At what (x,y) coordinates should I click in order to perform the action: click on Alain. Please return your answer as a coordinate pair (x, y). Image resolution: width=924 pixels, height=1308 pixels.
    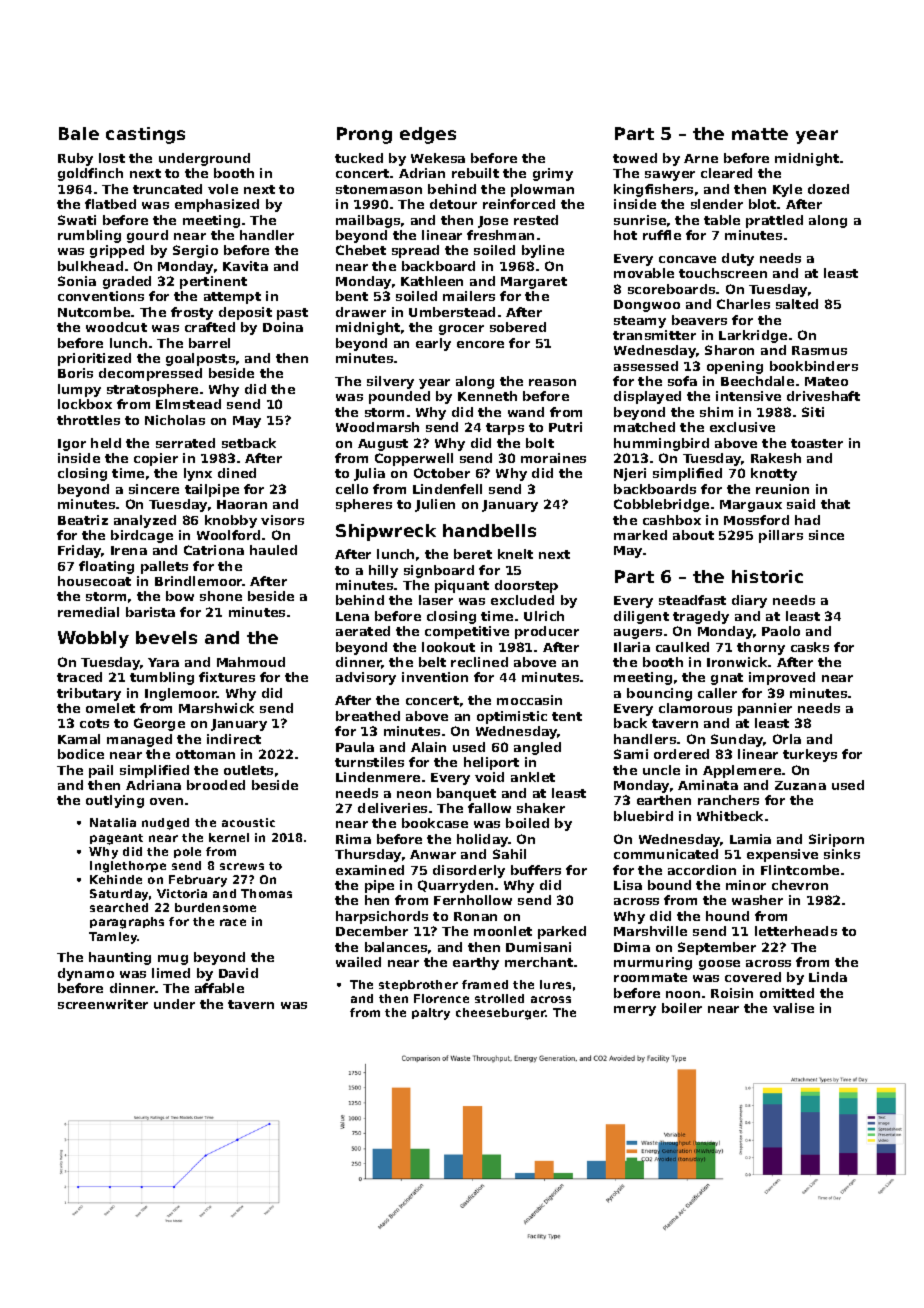
    Looking at the image, I should click on (428, 747).
